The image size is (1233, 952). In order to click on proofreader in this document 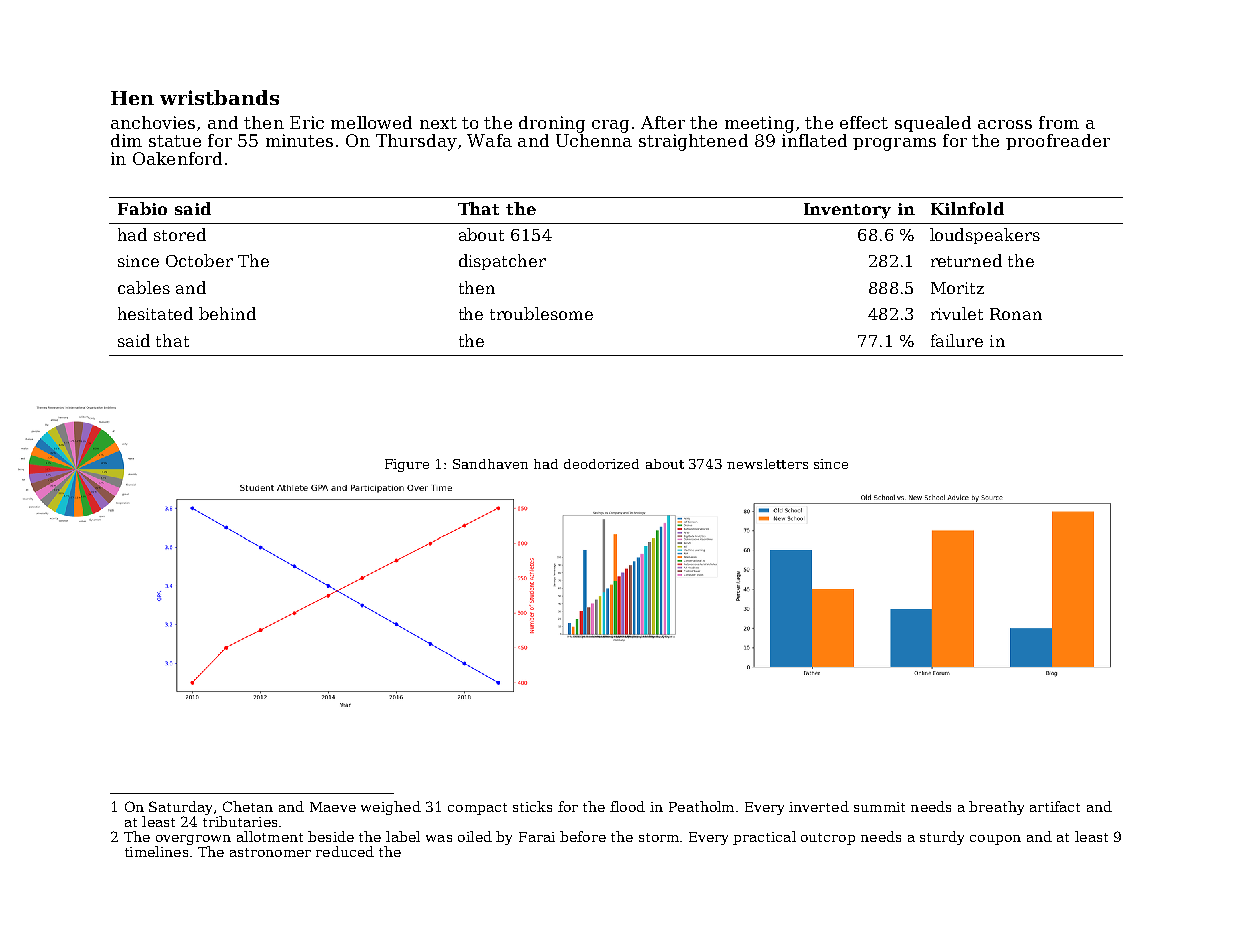, I will do `click(1058, 142)`.
